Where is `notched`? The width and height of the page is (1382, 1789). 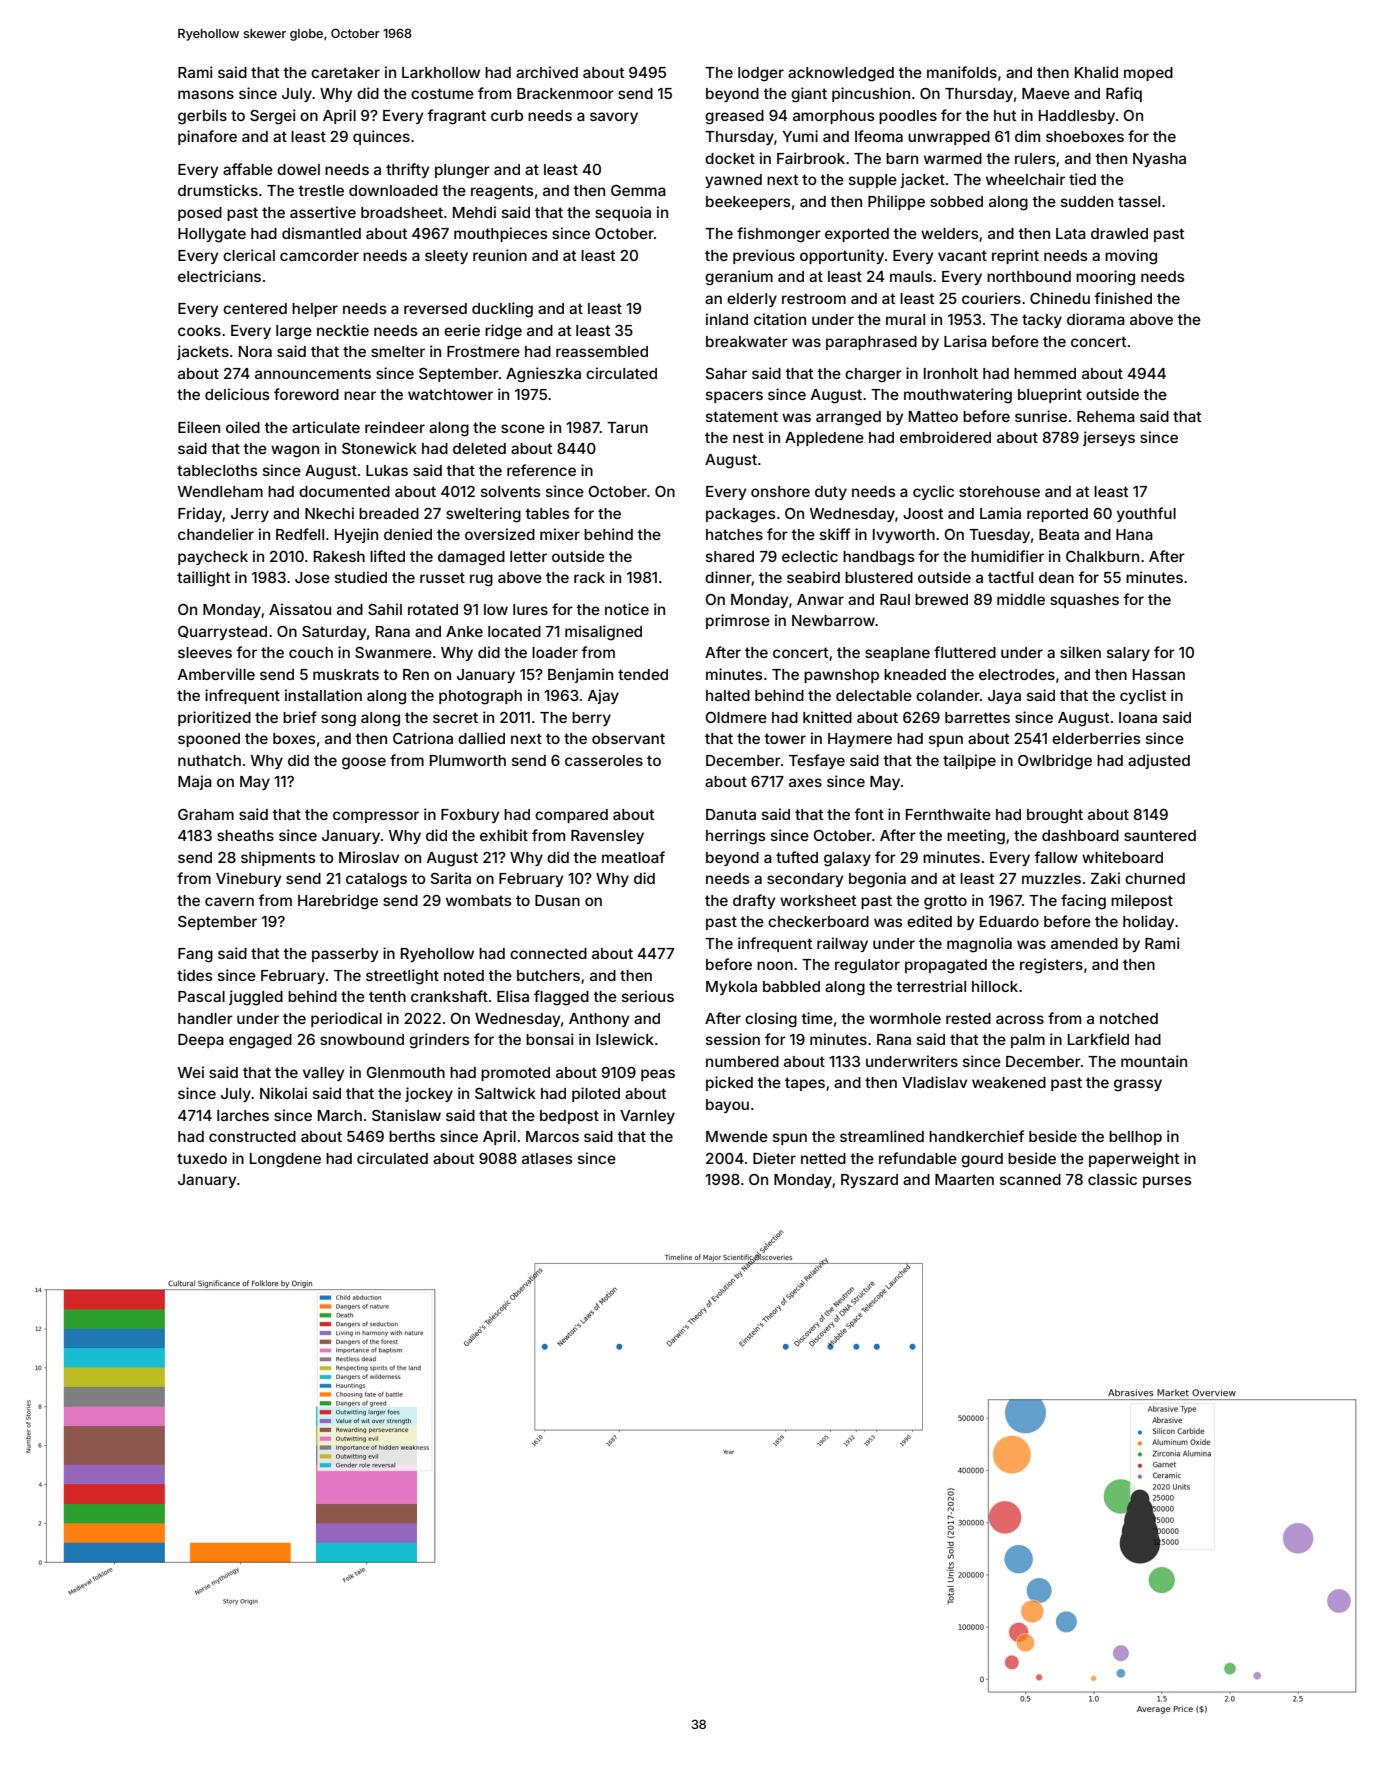
notched is located at coordinates (1129, 1018).
